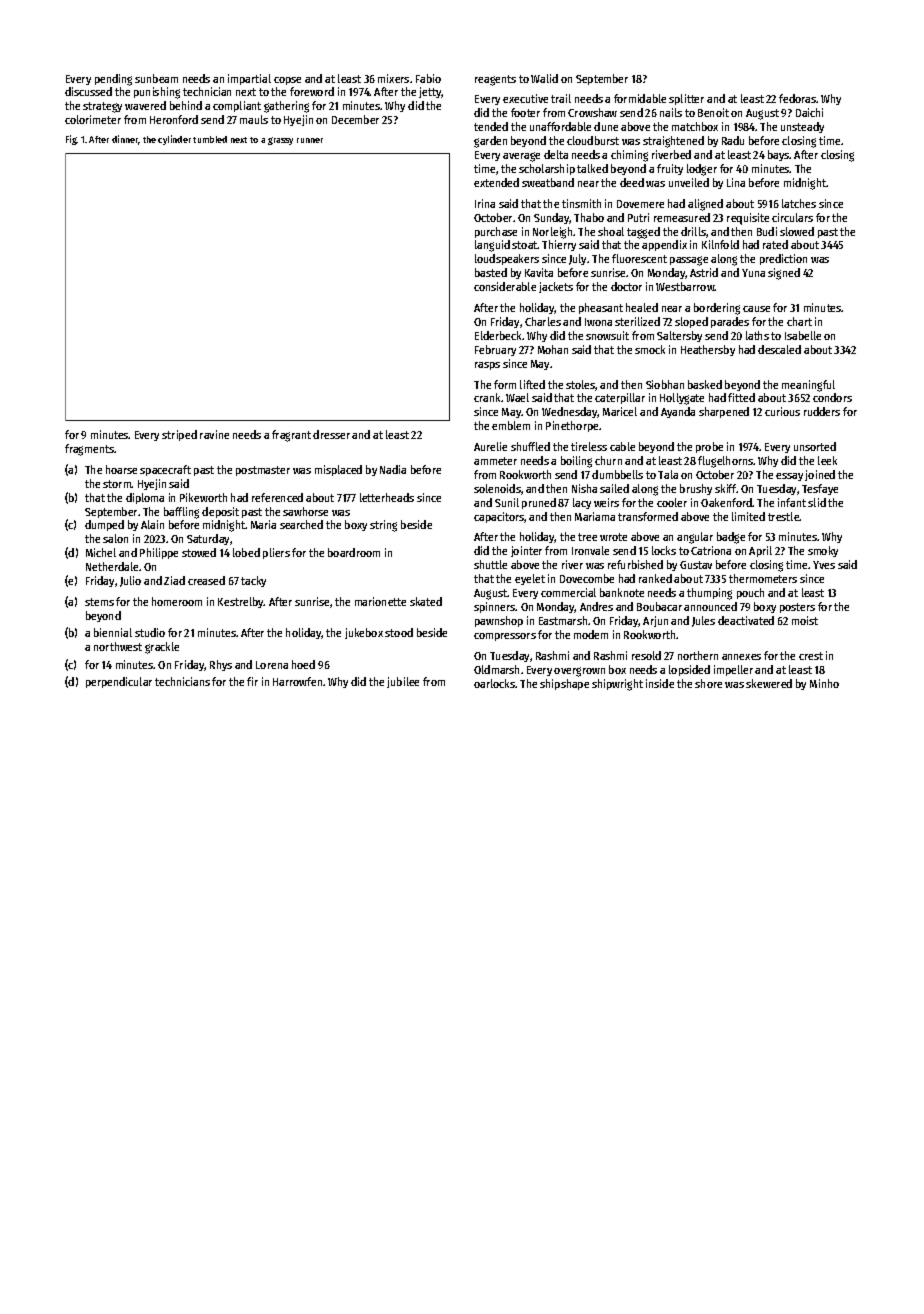  Describe the element at coordinates (249, 79) in the page. I see `impartial` at that location.
